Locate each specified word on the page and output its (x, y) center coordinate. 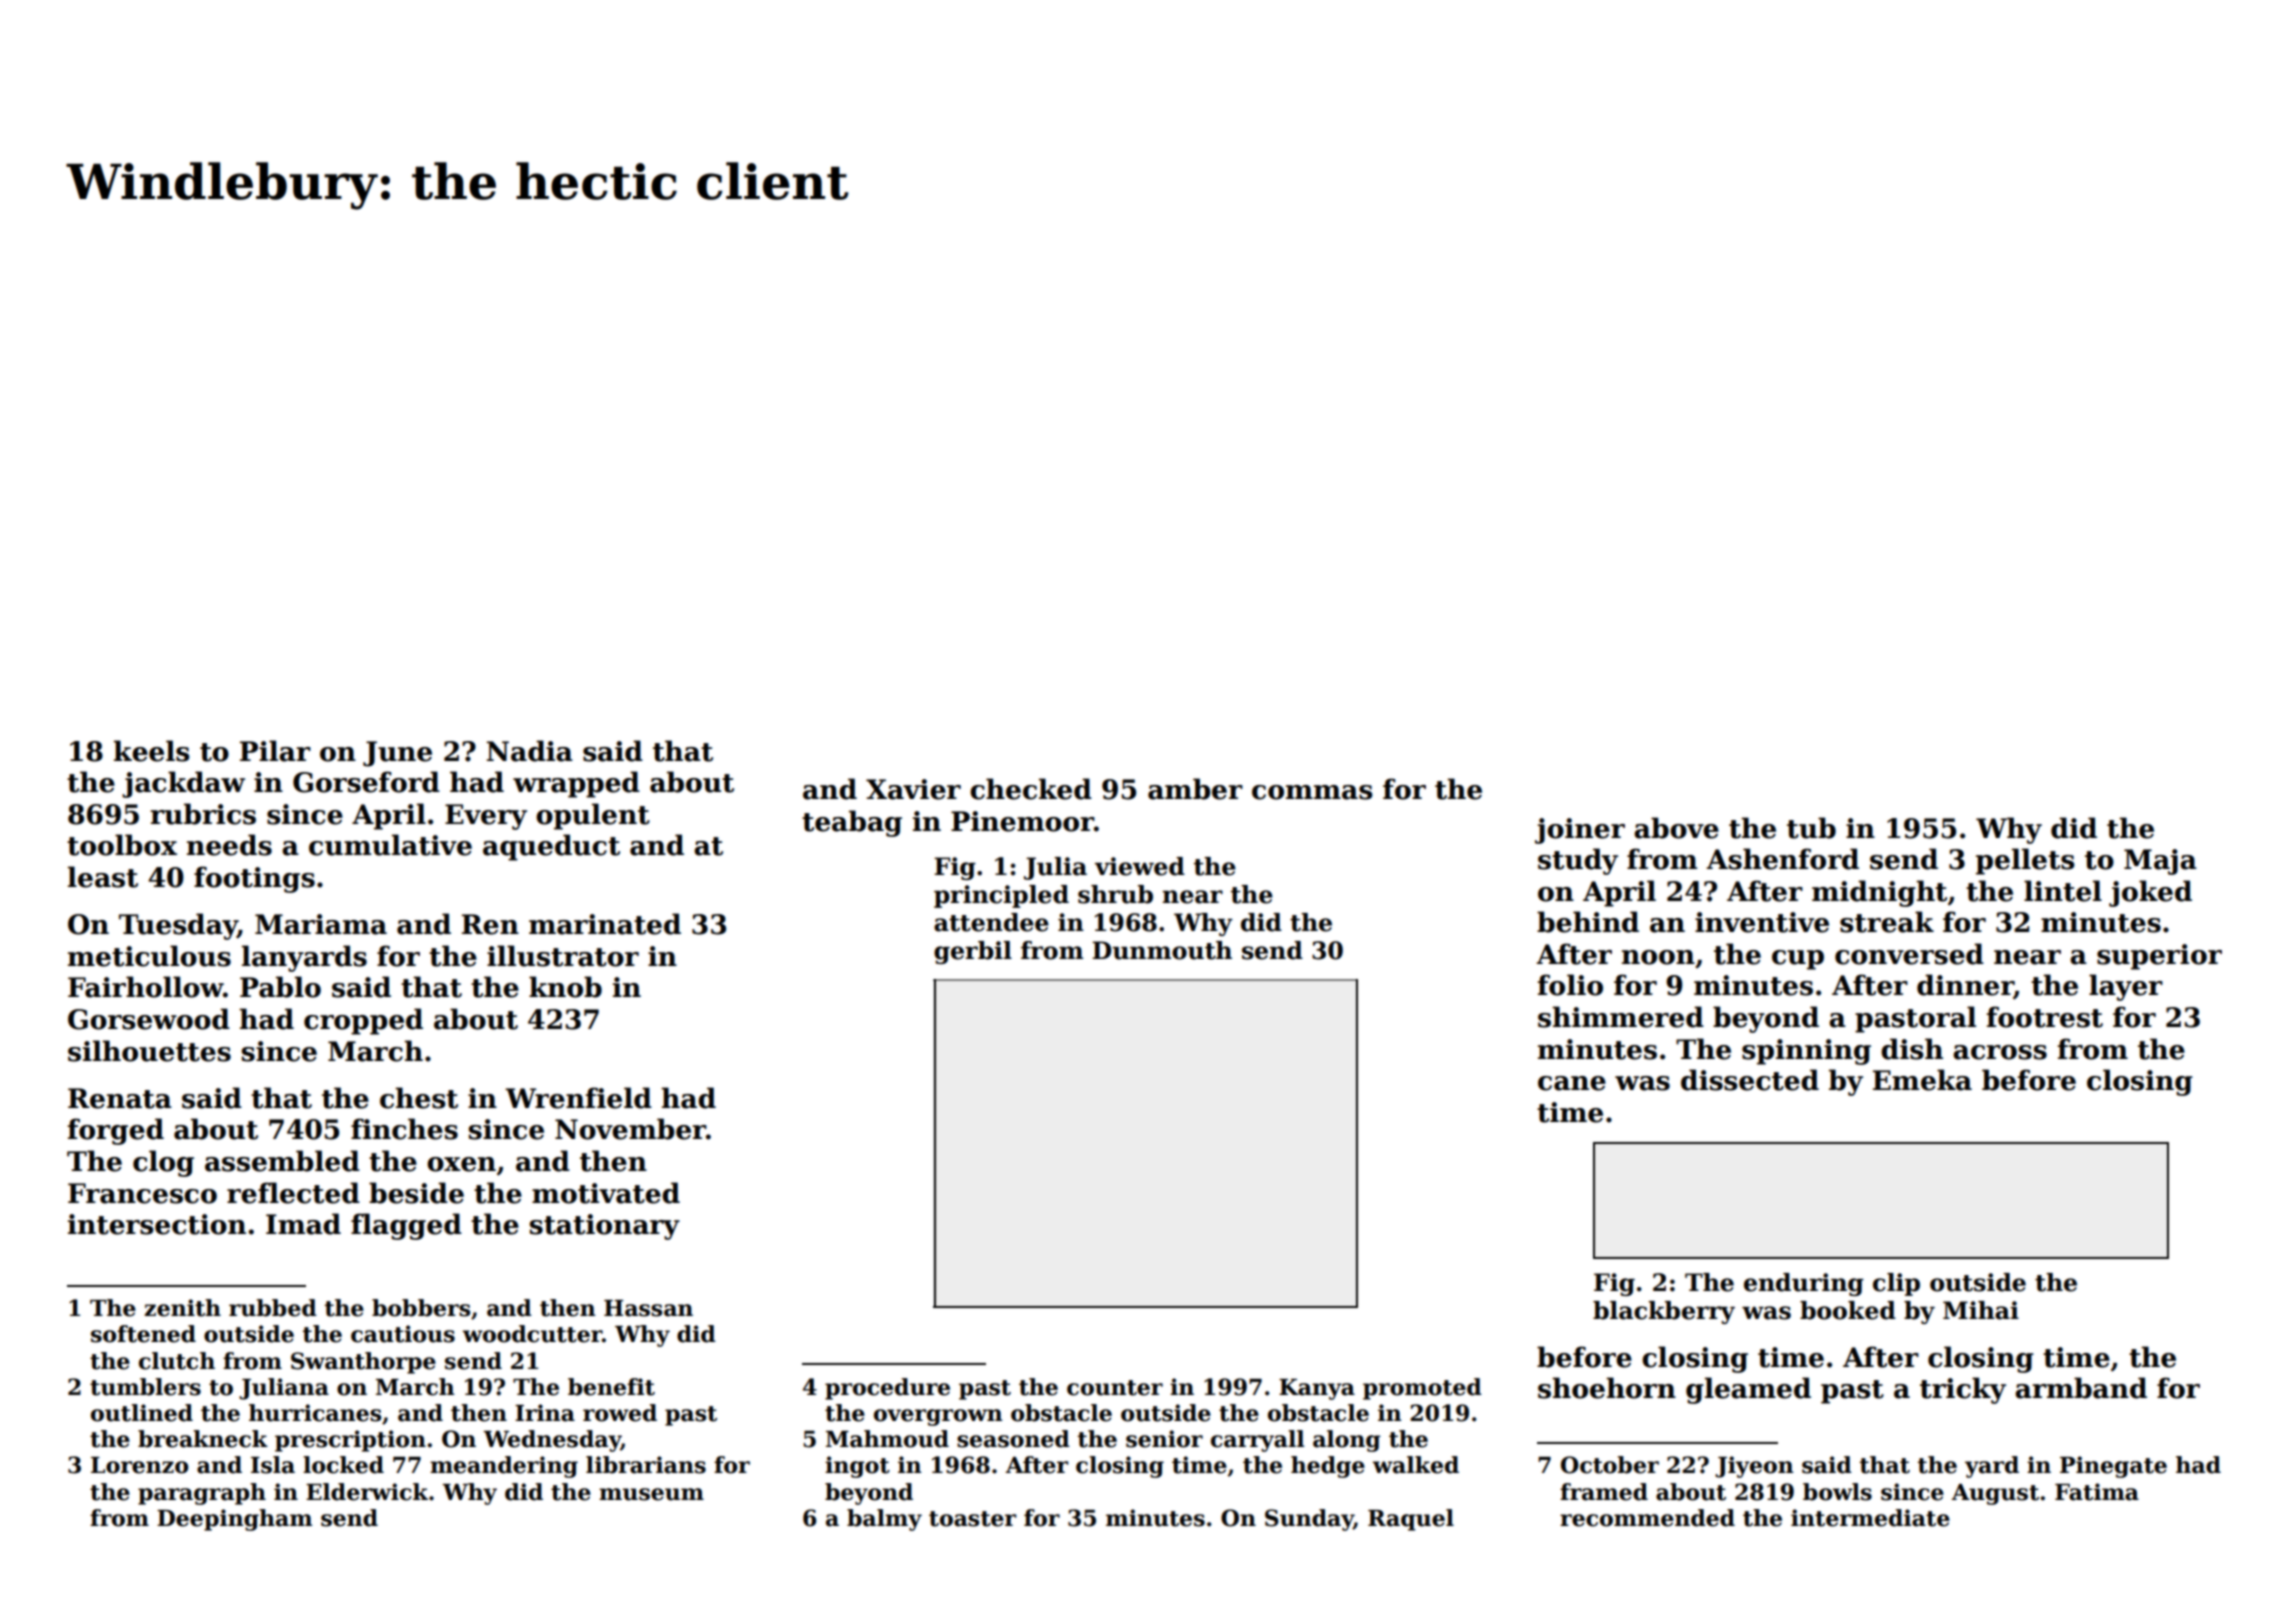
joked (2150, 893)
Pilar (275, 751)
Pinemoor (1022, 821)
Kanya (1317, 1389)
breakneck (203, 1439)
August (1995, 1494)
